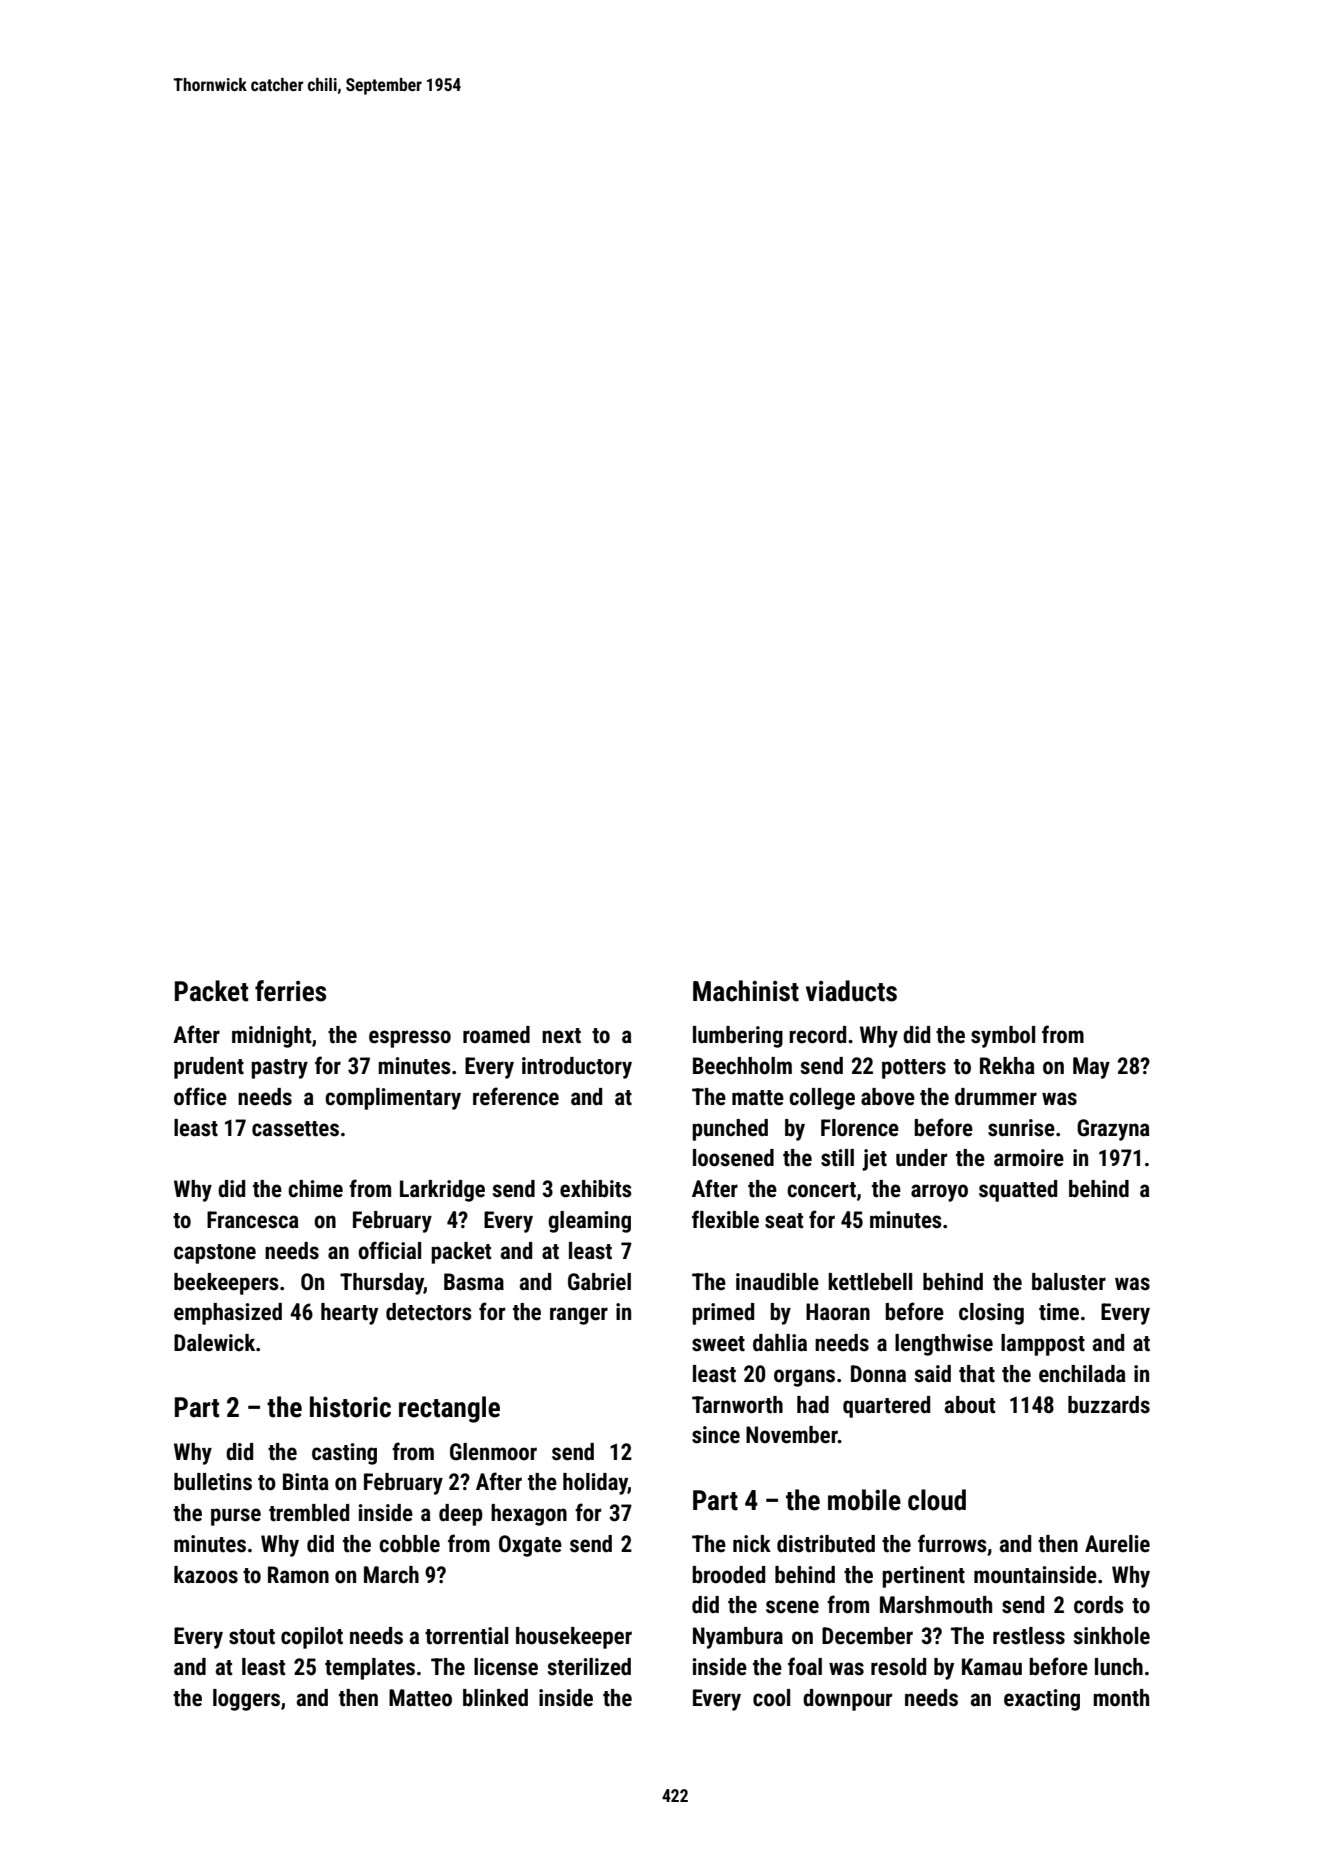  I want to click on office, so click(200, 1096).
